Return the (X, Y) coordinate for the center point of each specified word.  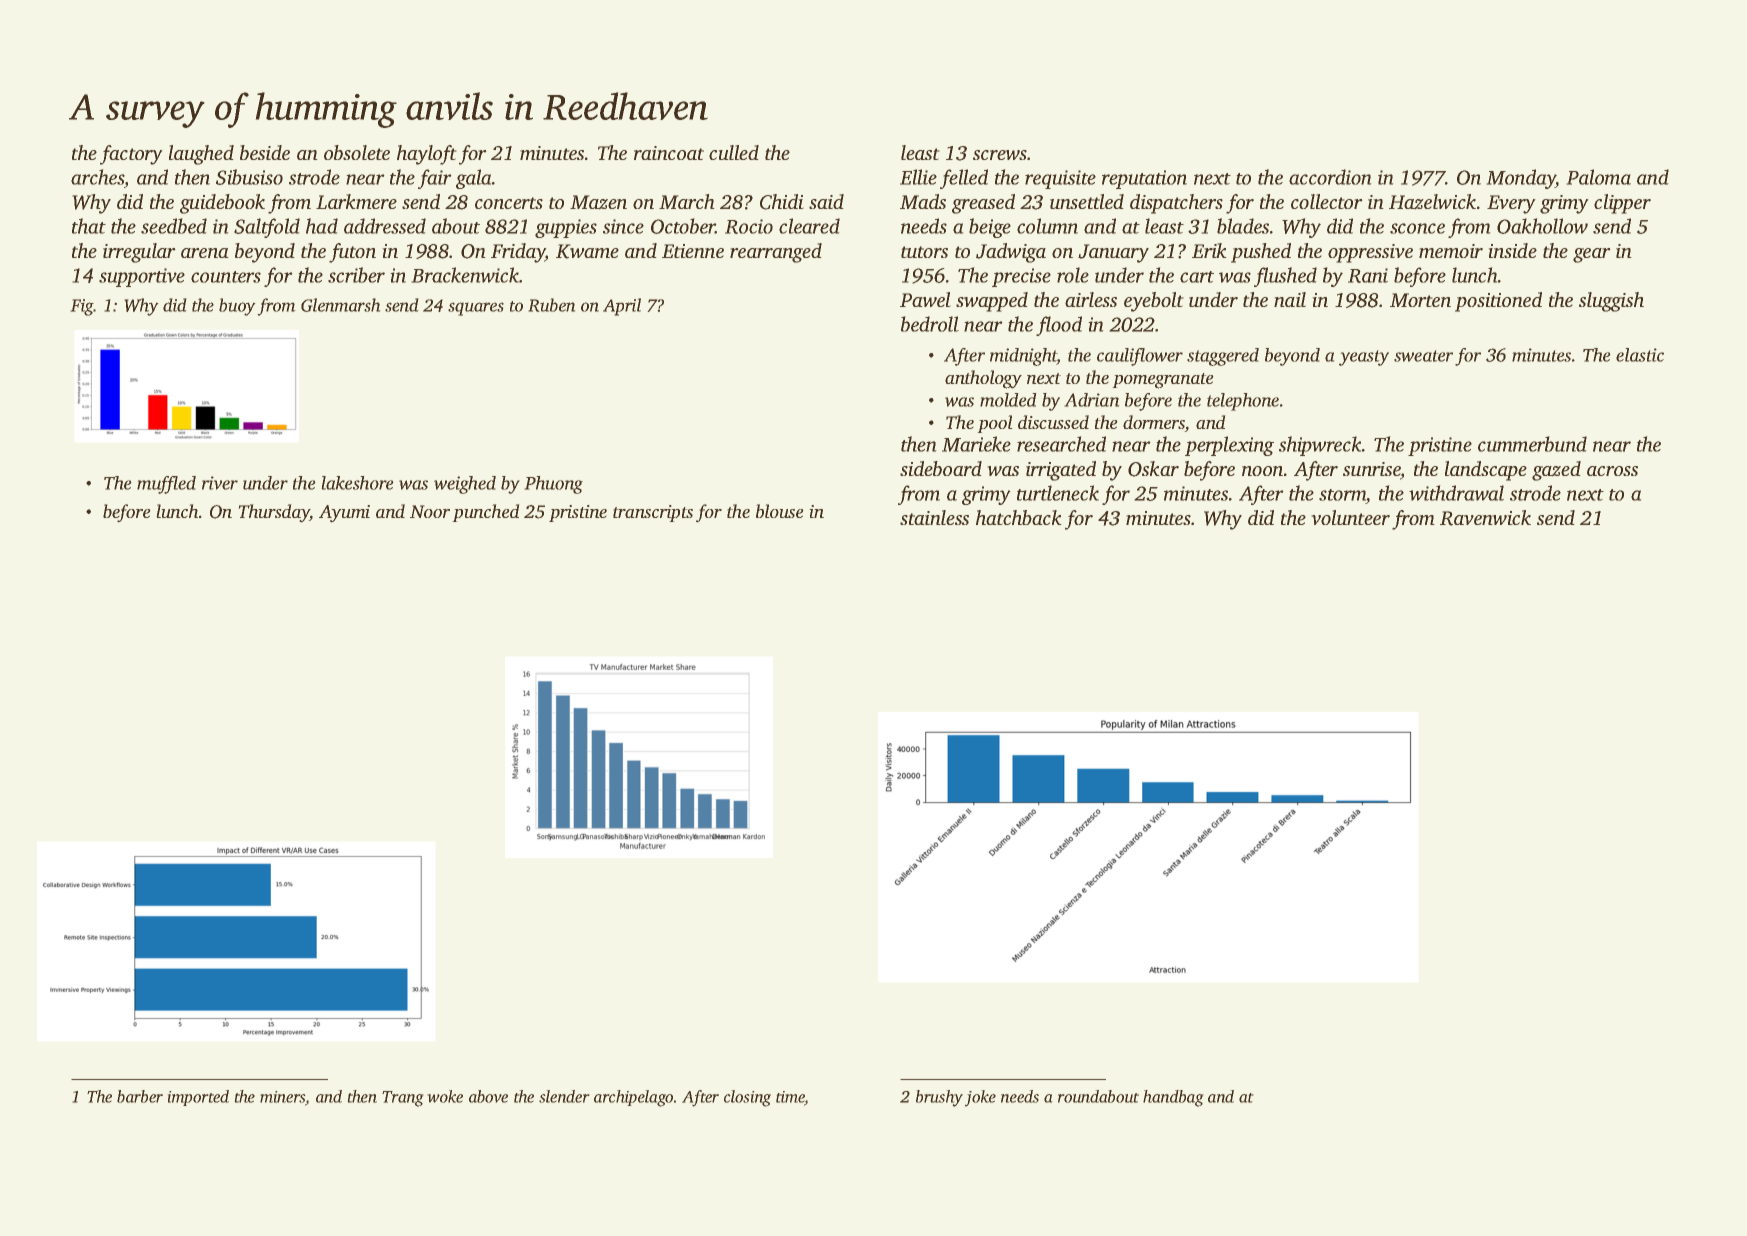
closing (747, 1098)
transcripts (653, 513)
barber (140, 1096)
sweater (1423, 356)
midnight (1023, 357)
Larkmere (356, 201)
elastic (1640, 355)
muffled (166, 485)
